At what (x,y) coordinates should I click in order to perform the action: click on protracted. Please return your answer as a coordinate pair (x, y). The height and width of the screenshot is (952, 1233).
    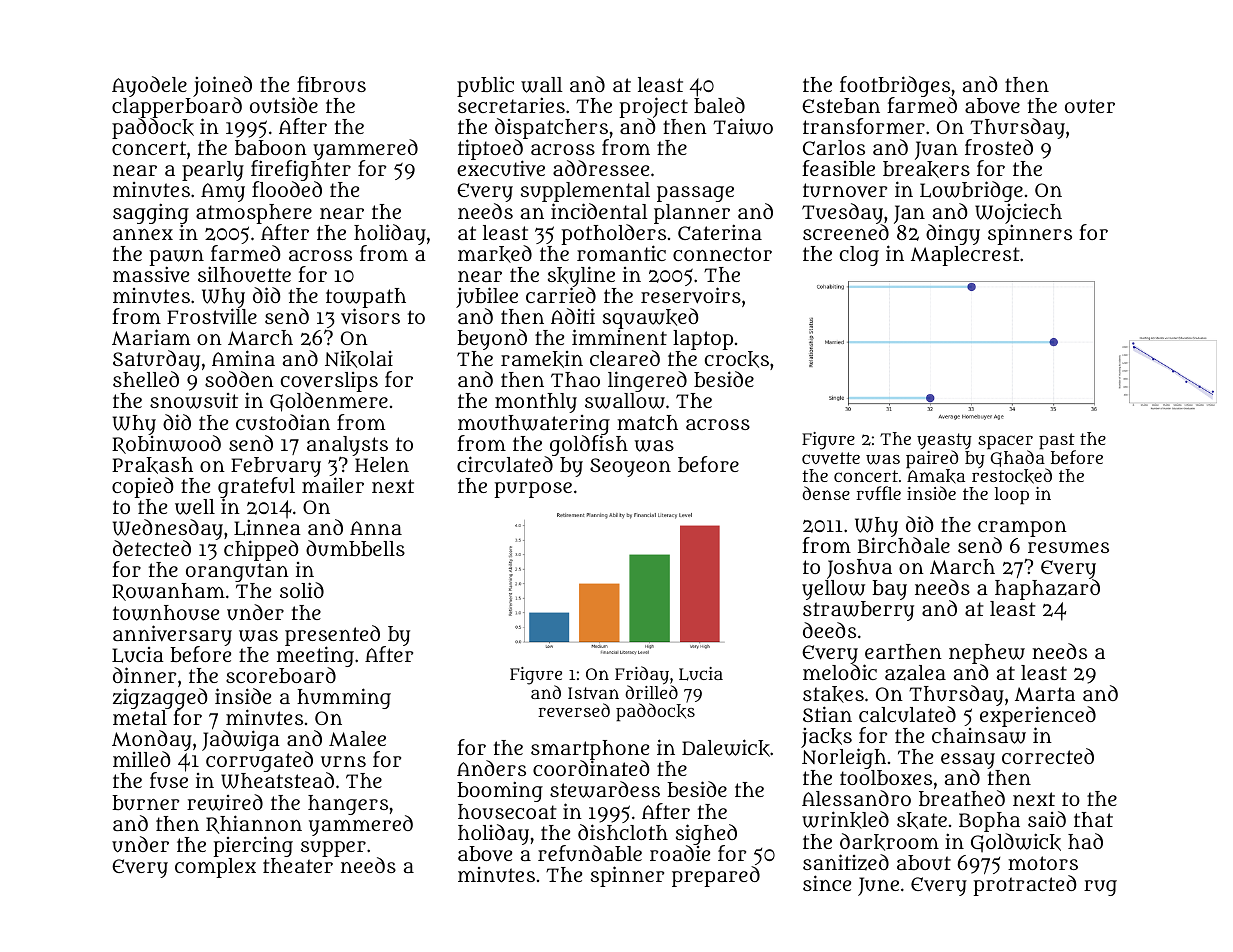
    Looking at the image, I should click on (1025, 885).
